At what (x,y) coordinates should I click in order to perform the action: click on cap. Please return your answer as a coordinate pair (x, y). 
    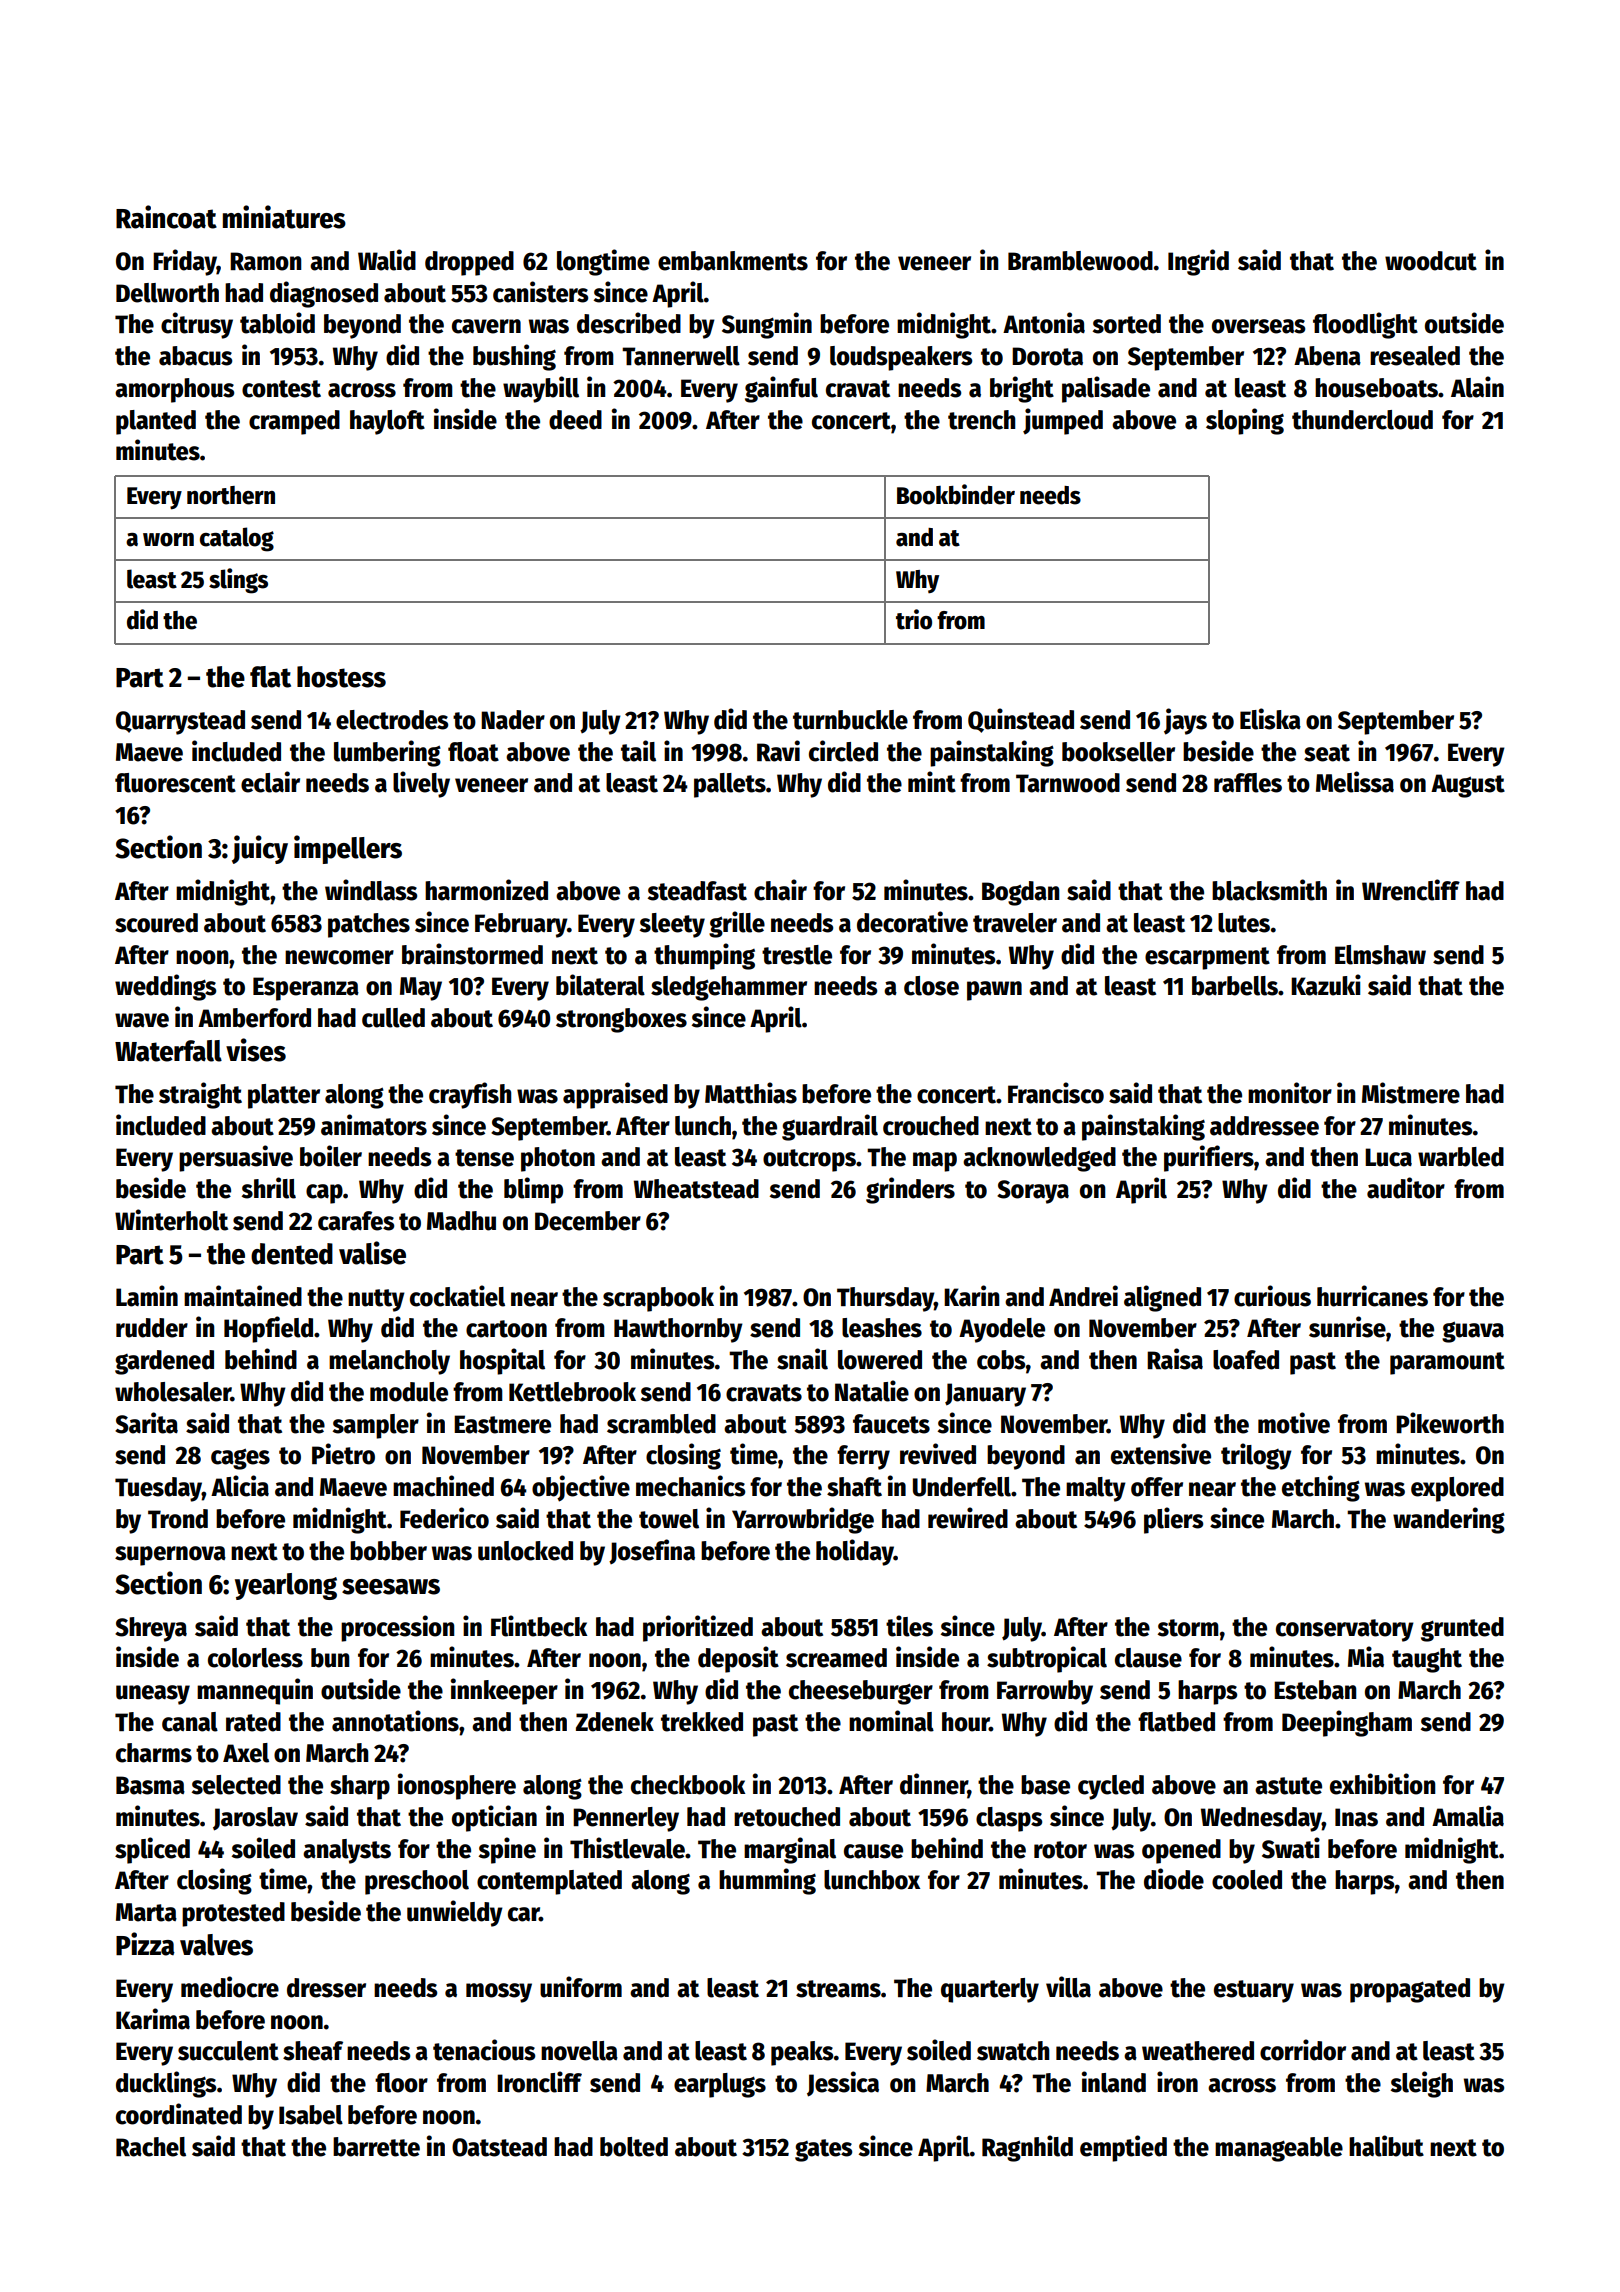
    Looking at the image, I should click on (324, 1194).
